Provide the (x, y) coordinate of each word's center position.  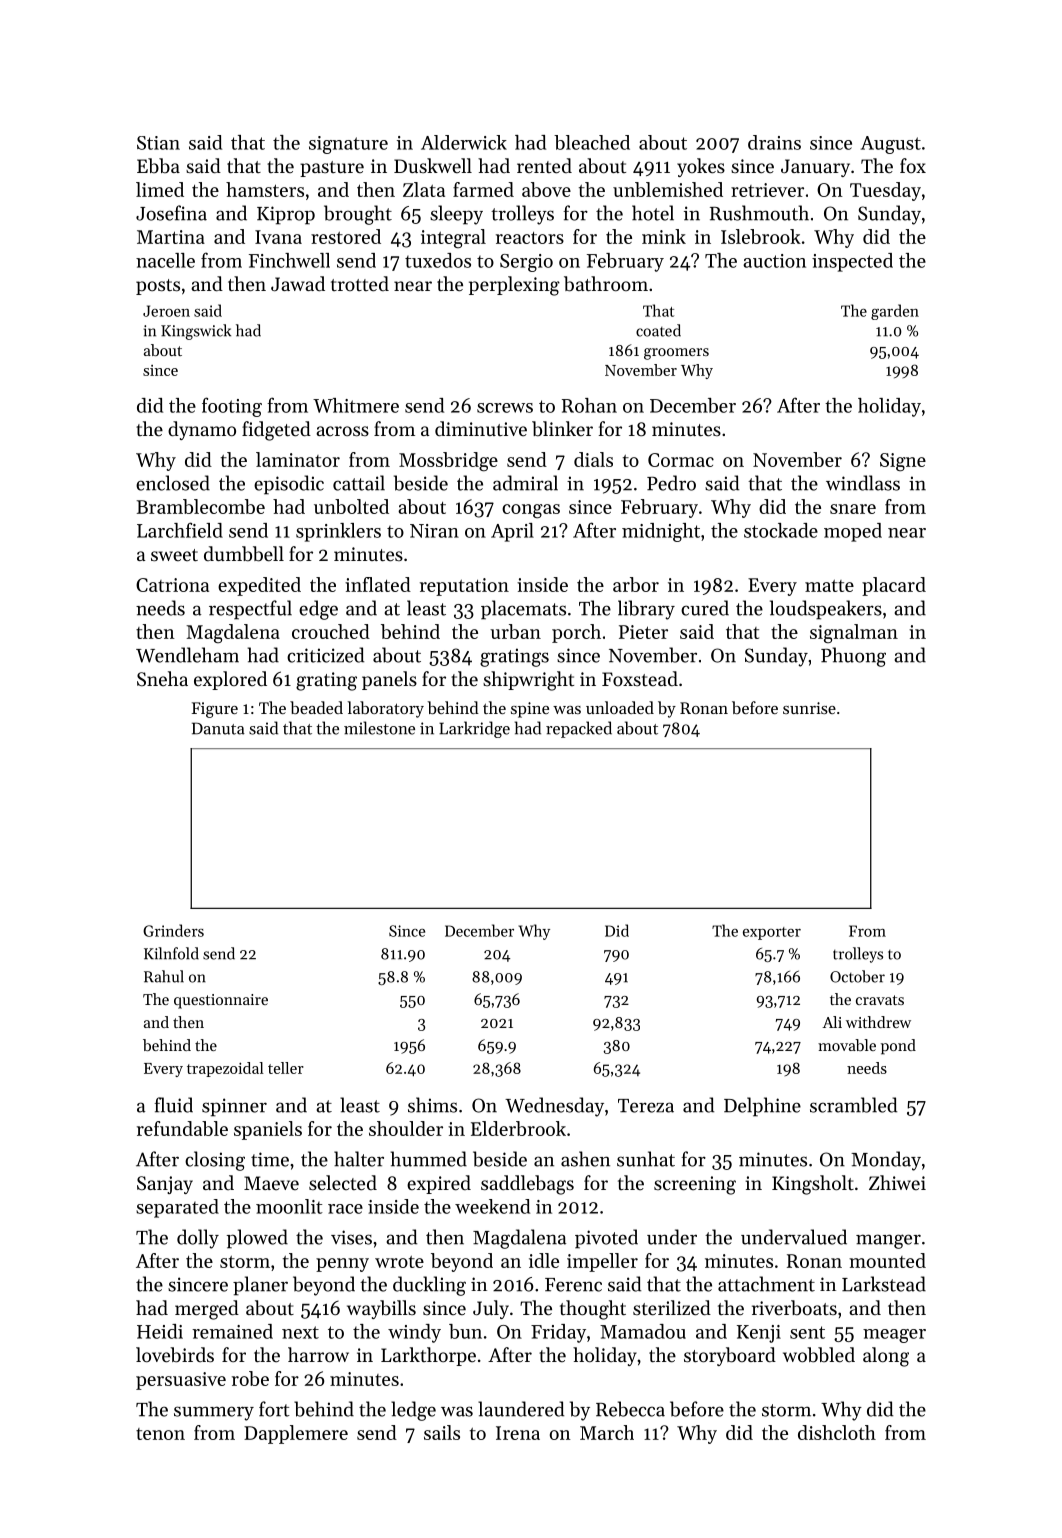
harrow (318, 1354)
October (857, 976)
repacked (579, 729)
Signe (903, 462)
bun (465, 1331)
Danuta (218, 728)
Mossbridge (448, 462)
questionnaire (221, 1001)
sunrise (809, 708)
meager (894, 1336)
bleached (592, 142)
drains (774, 142)
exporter (772, 933)
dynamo (202, 430)
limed (160, 189)
